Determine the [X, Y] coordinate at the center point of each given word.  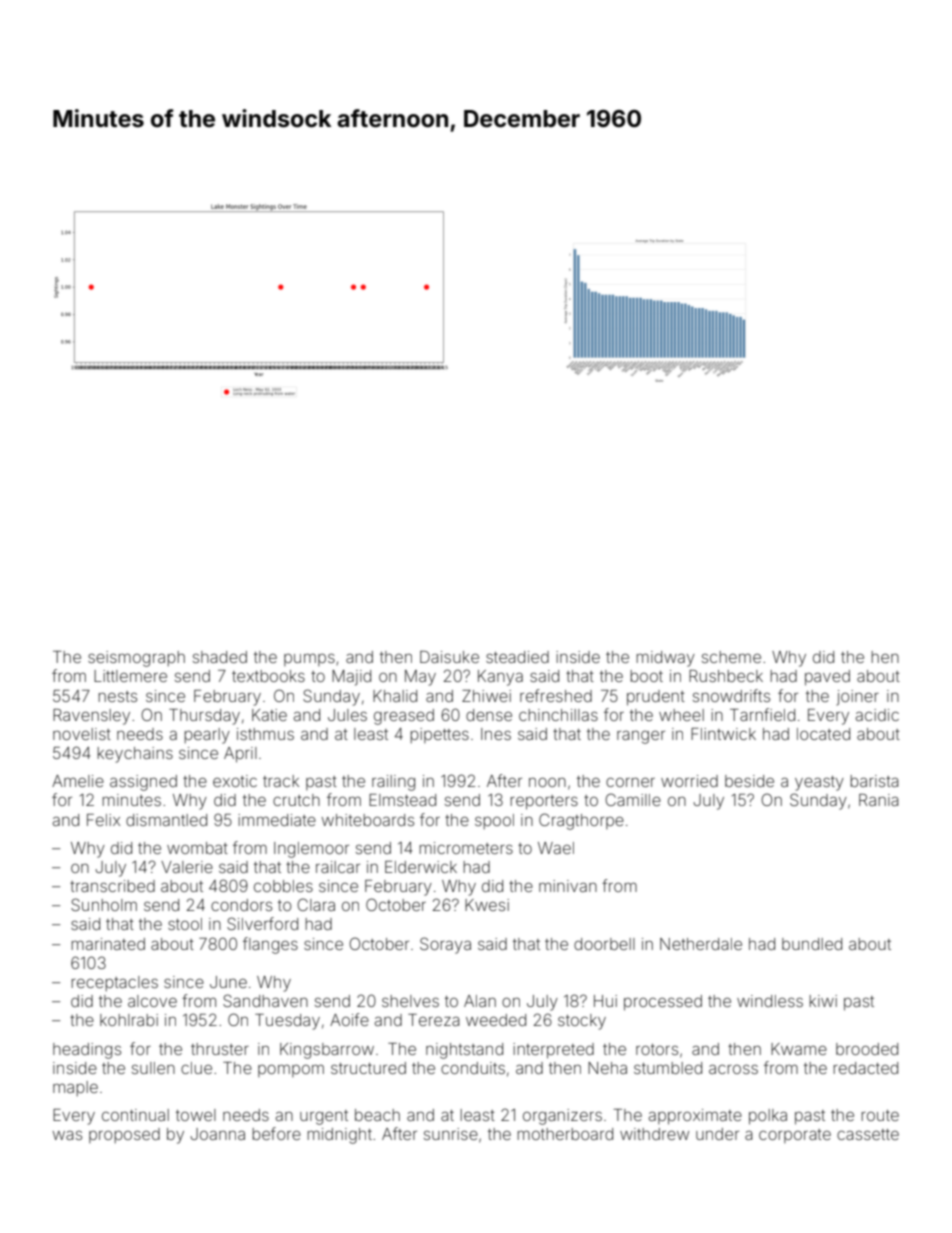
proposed [124, 1135]
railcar [338, 867]
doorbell [604, 944]
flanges [270, 945]
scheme [731, 657]
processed [663, 1003]
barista [874, 781]
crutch [296, 800]
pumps [309, 659]
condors [241, 905]
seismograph [136, 659]
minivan [568, 886]
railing [393, 783]
